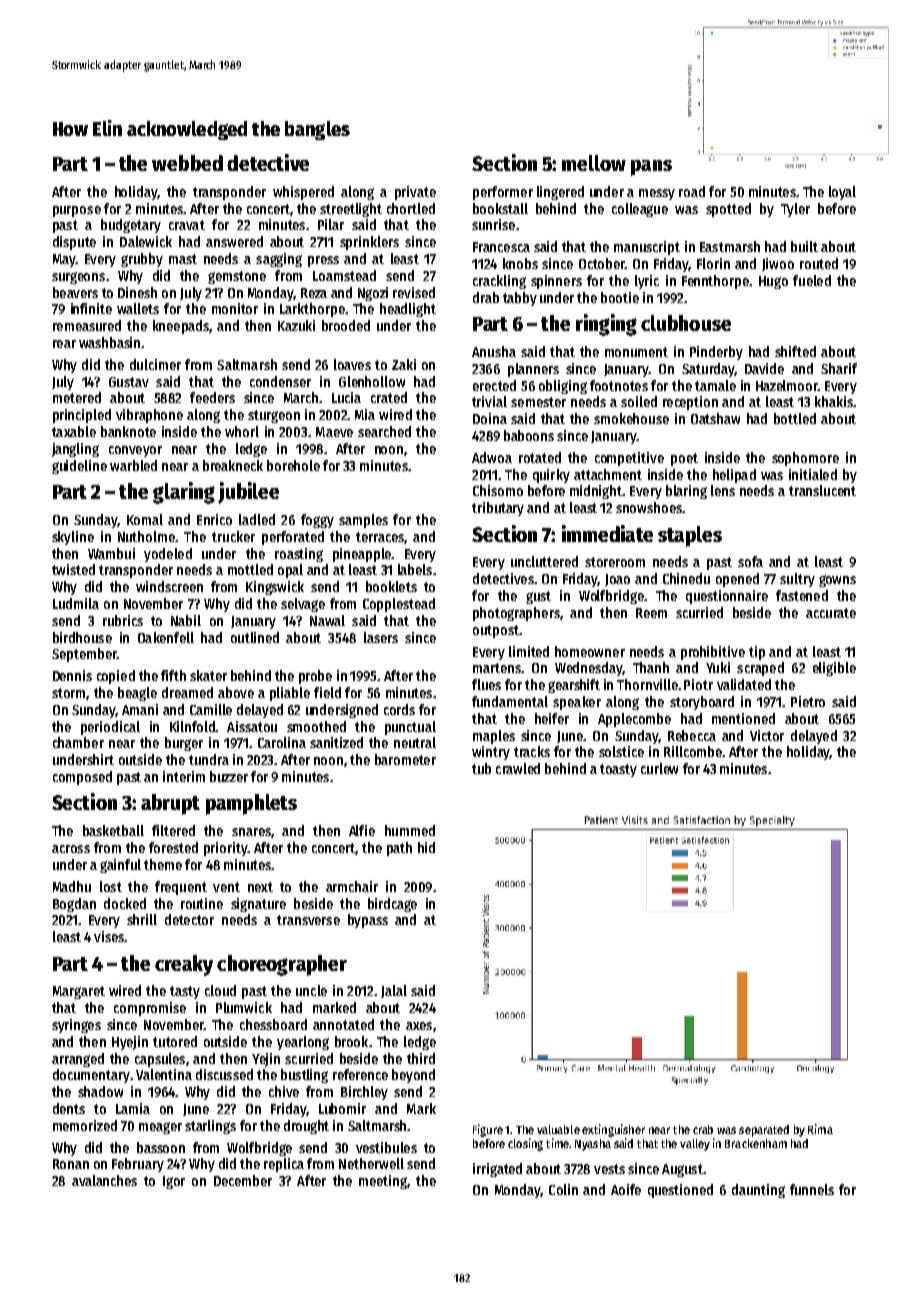  Describe the element at coordinates (352, 886) in the page. I see `armchair` at that location.
